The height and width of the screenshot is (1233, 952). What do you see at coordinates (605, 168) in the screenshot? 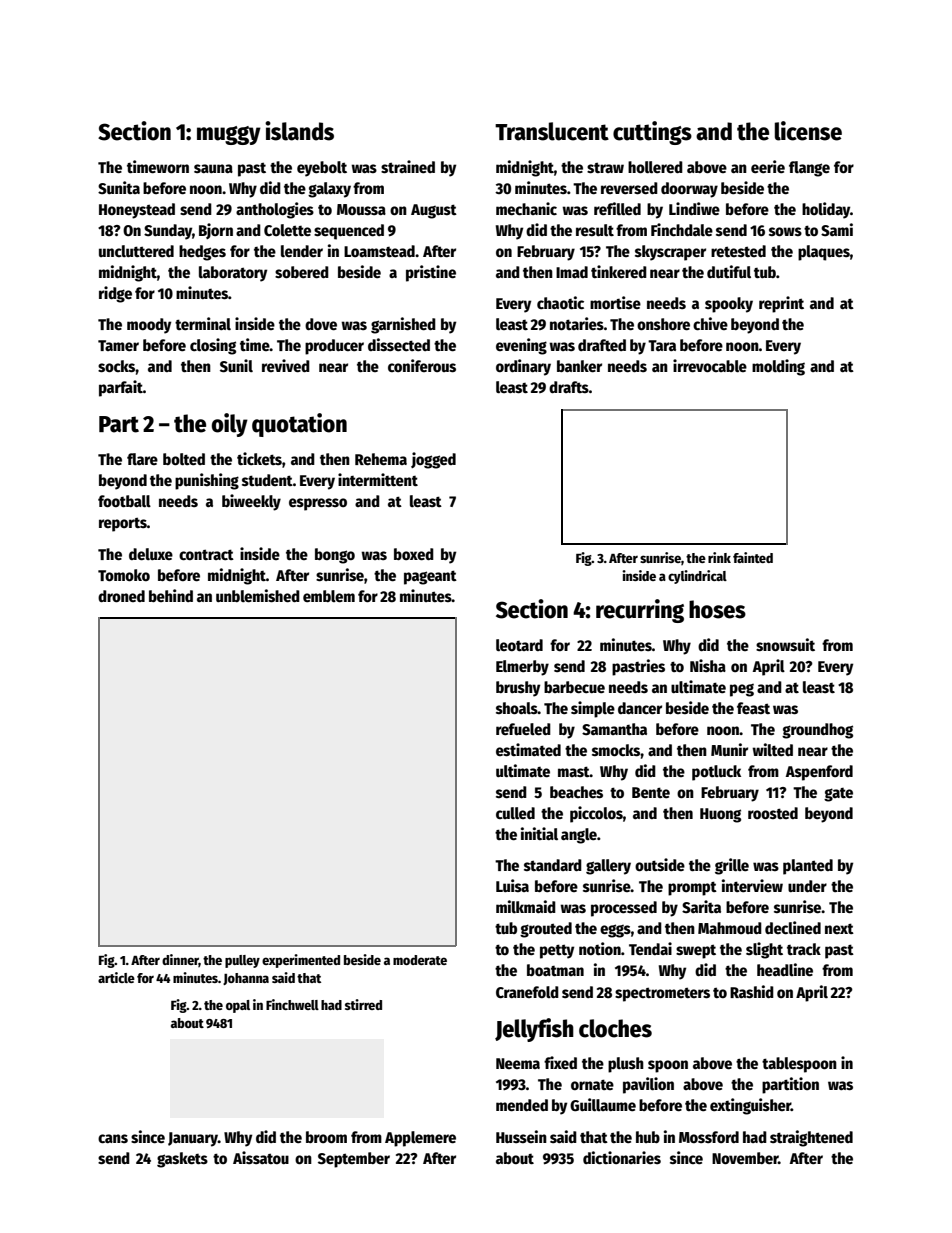
I see `straw` at bounding box center [605, 168].
